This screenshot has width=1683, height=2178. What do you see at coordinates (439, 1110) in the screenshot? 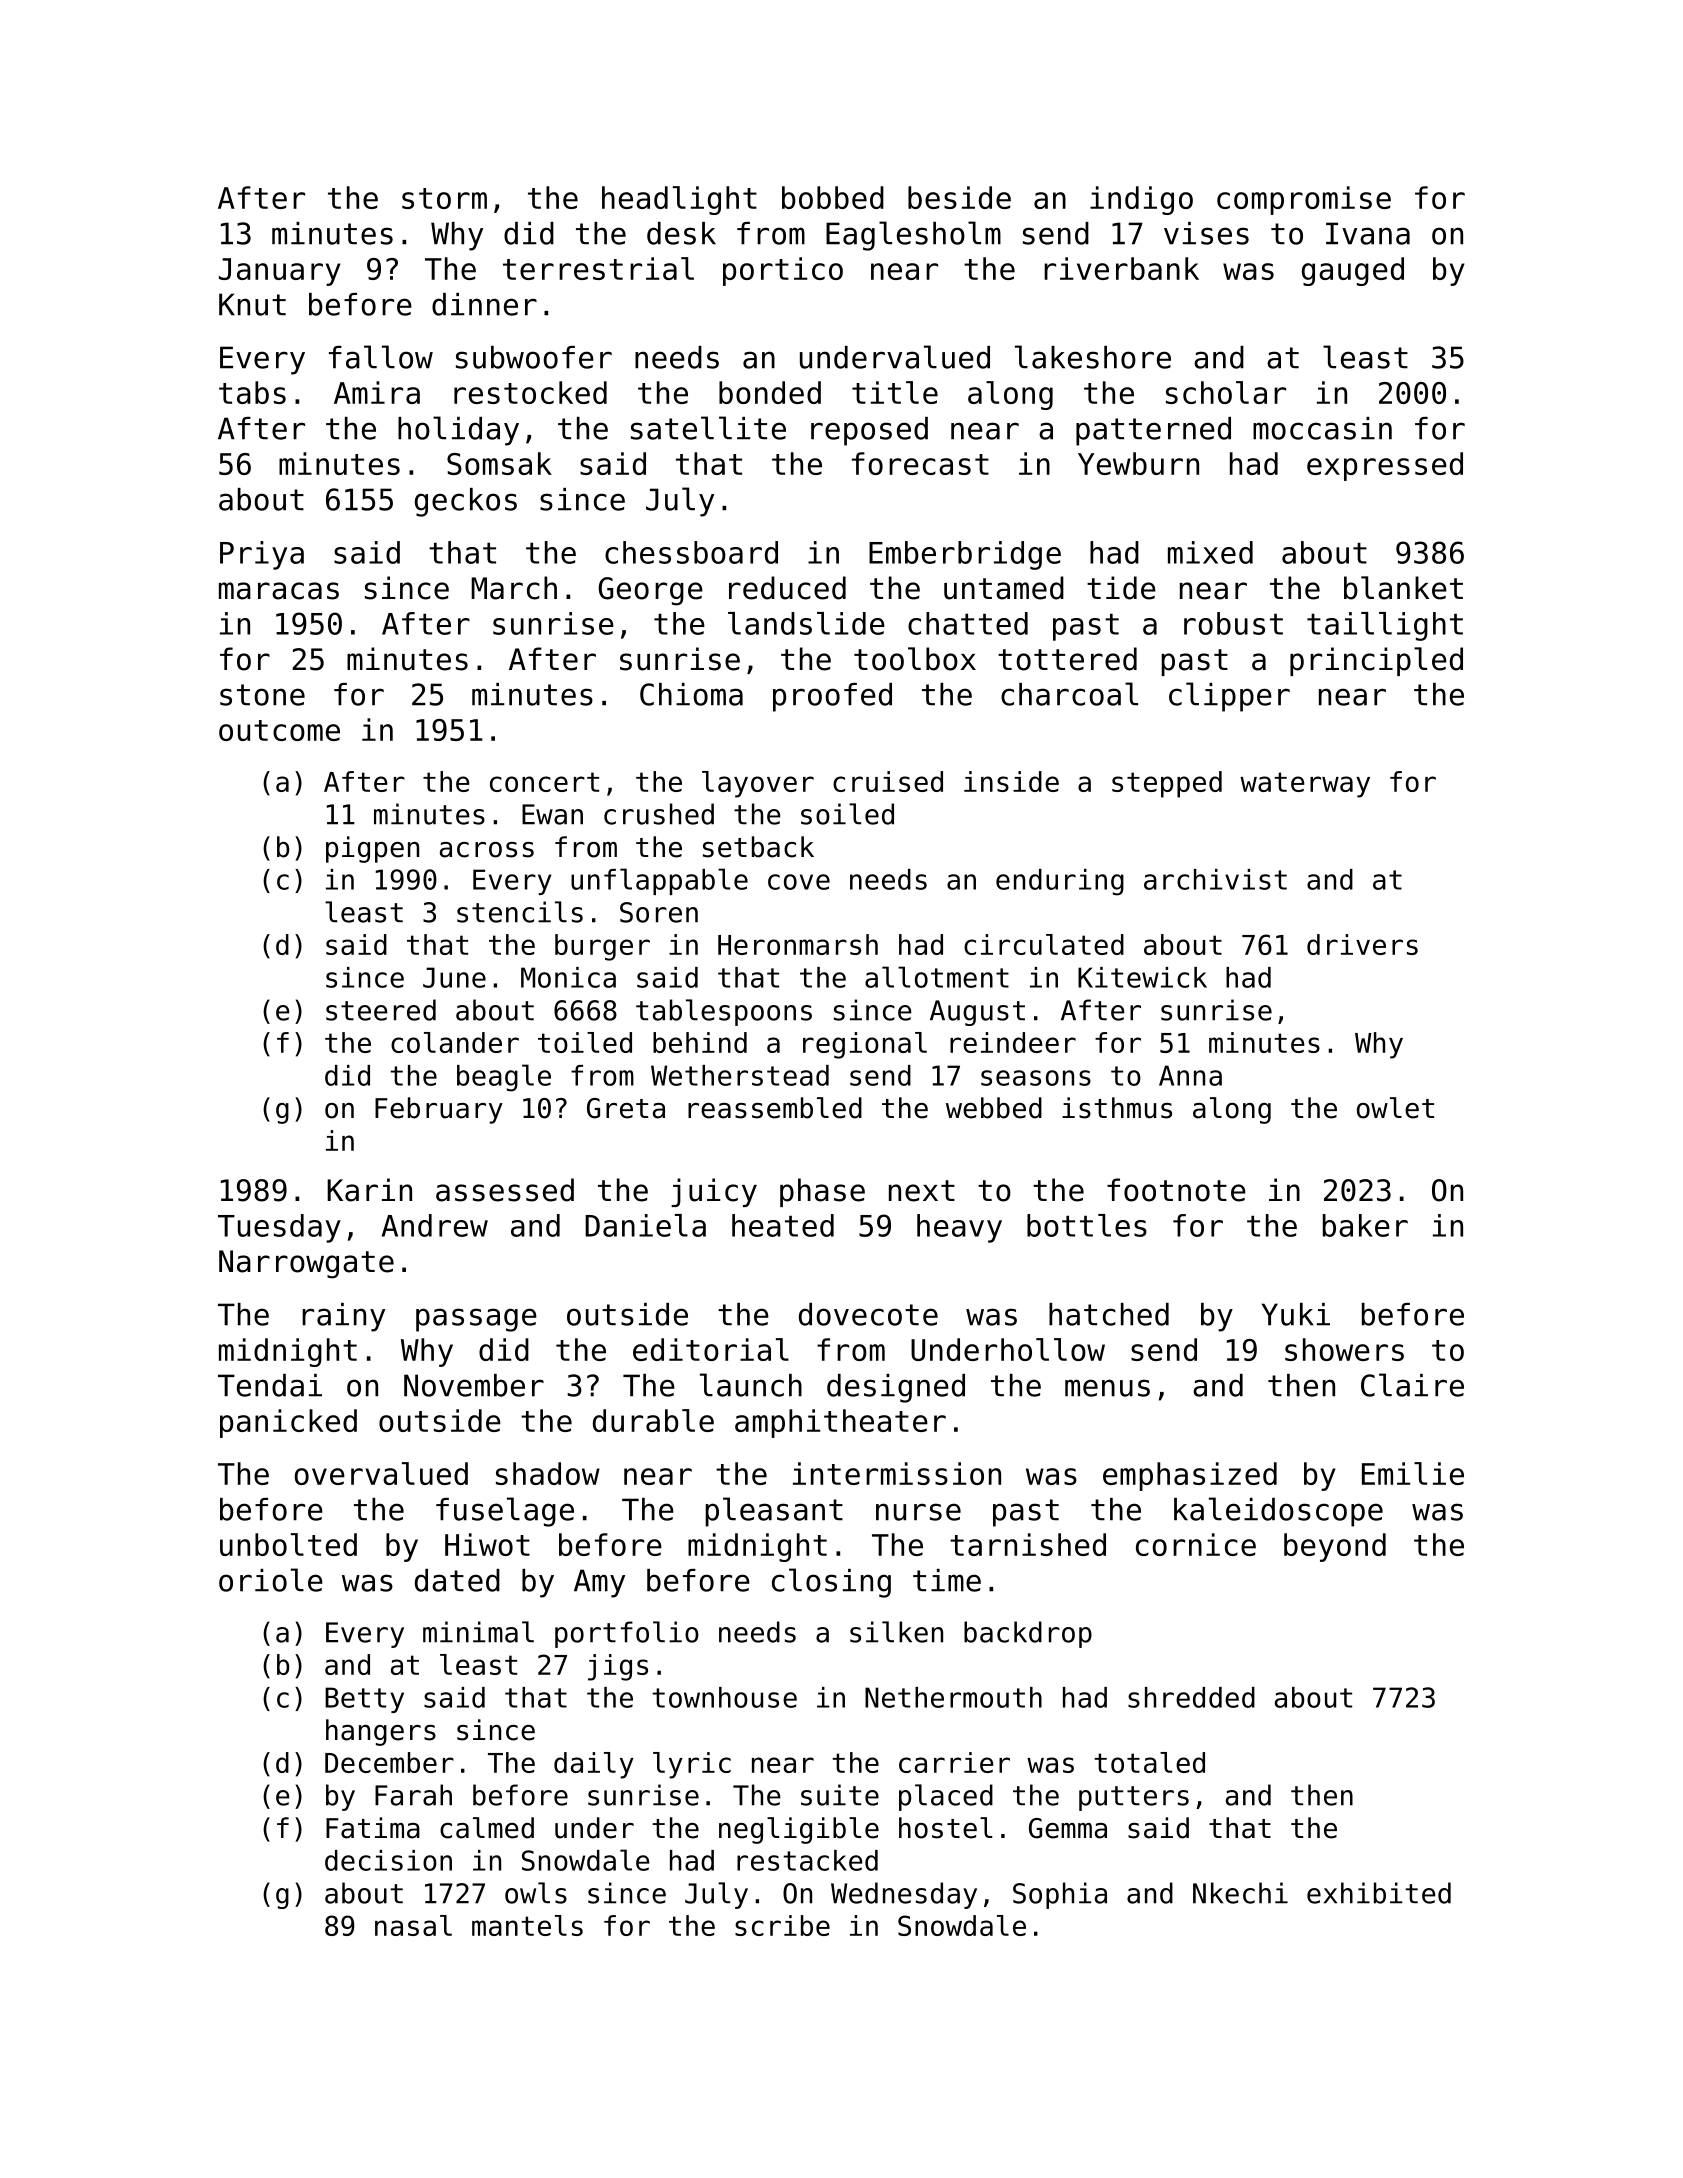
I see `February` at bounding box center [439, 1110].
